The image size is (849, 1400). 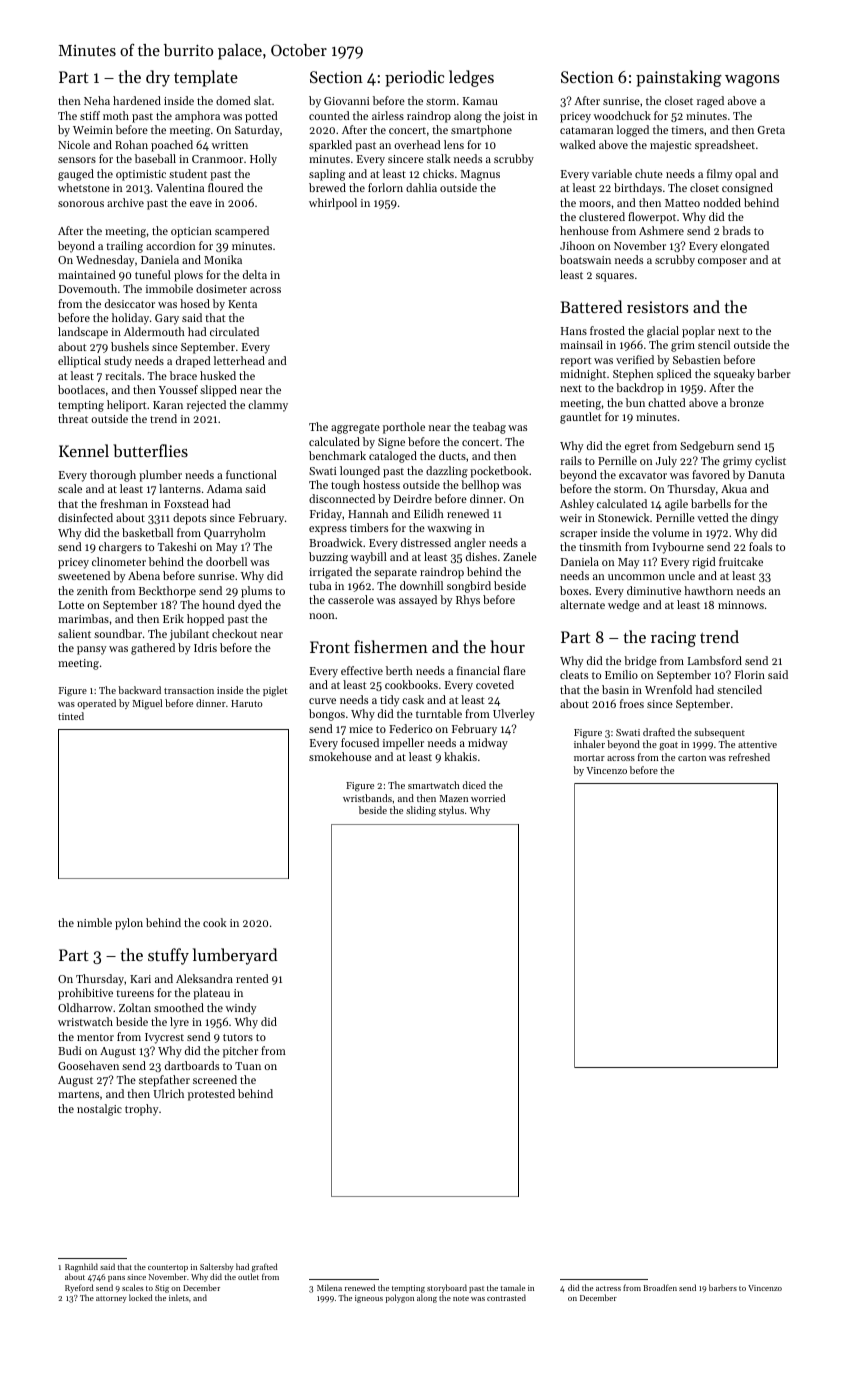 I want to click on sliding, so click(x=421, y=811).
